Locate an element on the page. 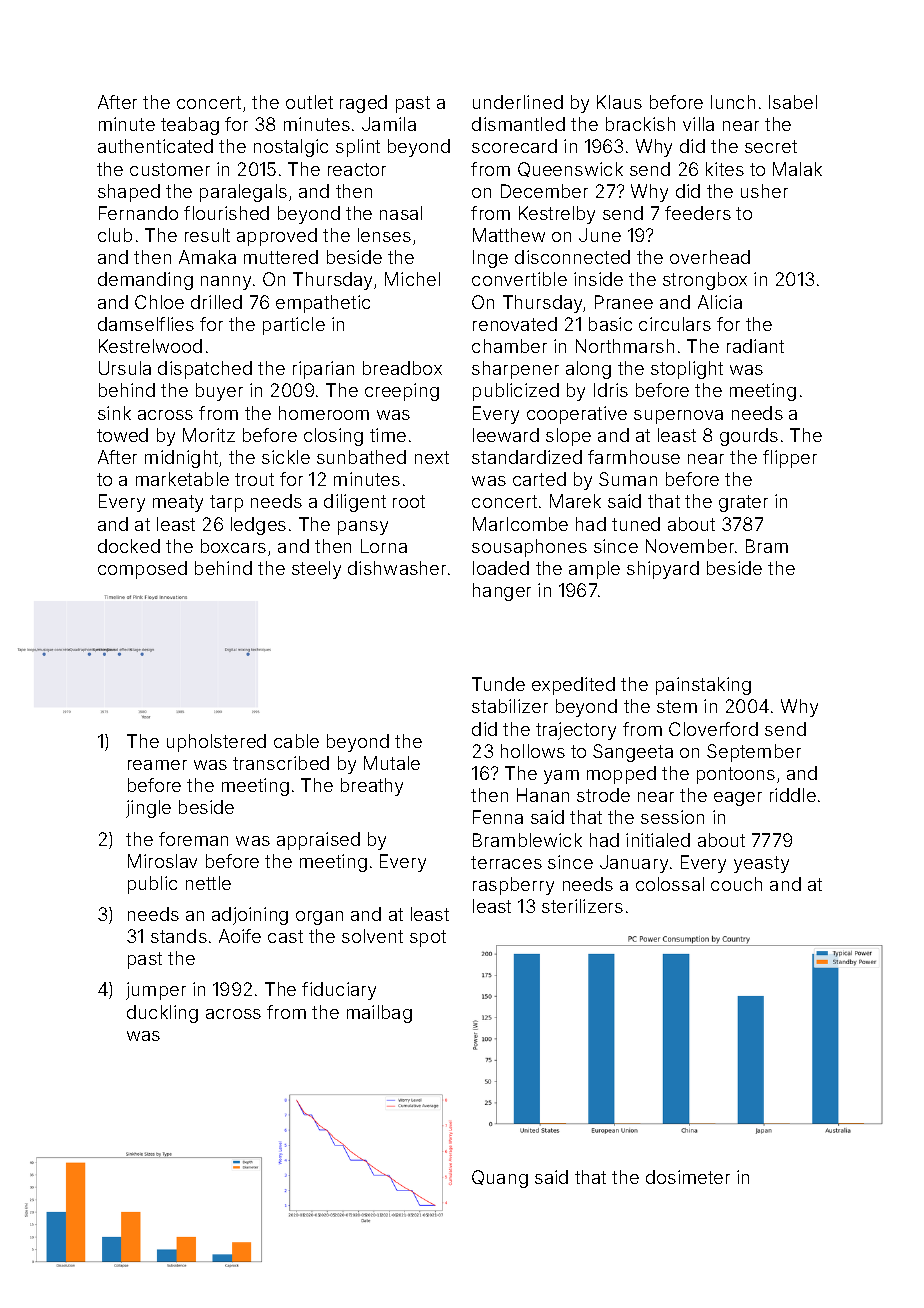 This page has height=1308, width=924. gourds is located at coordinates (749, 437).
